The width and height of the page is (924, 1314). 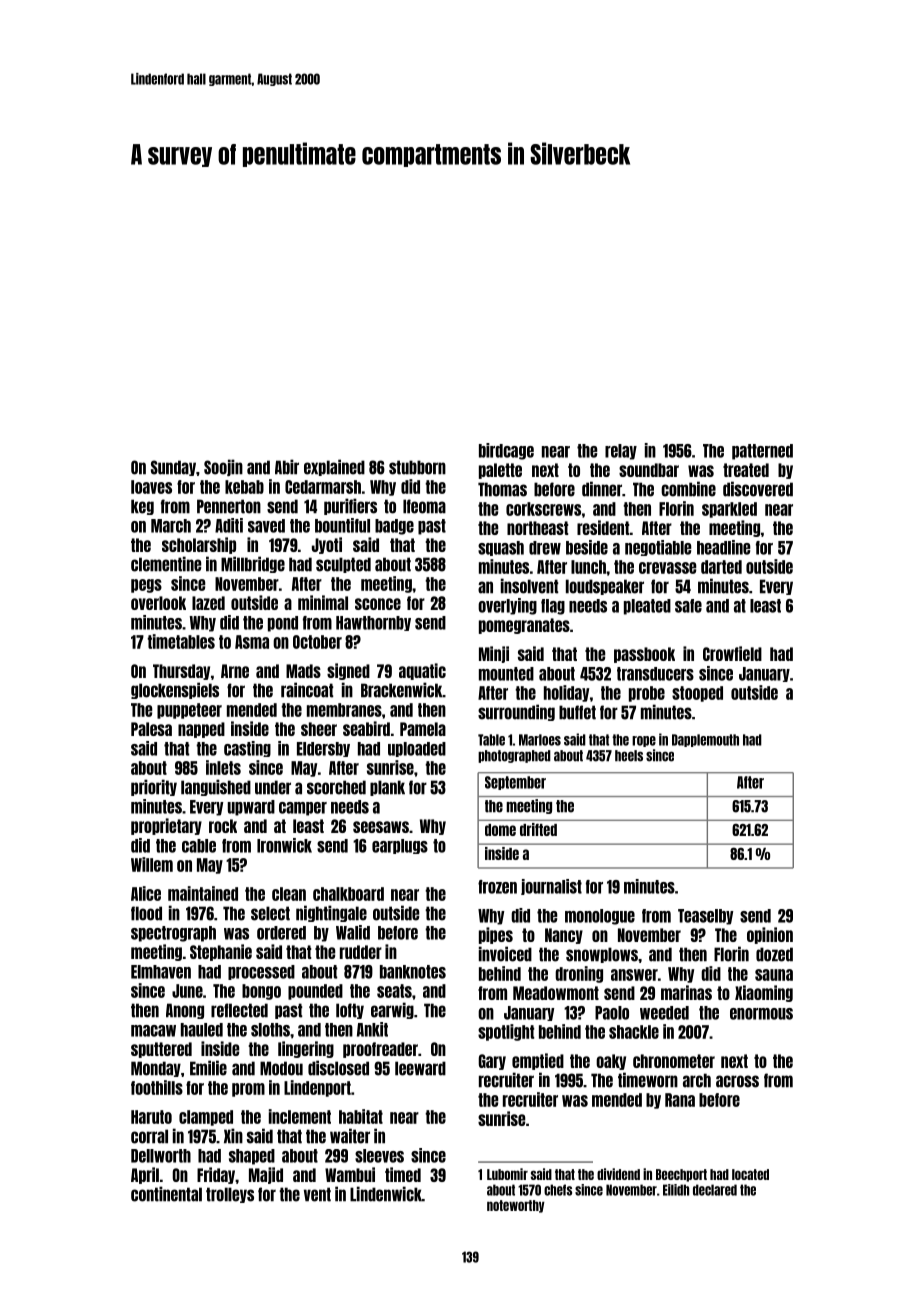 I want to click on puppeteer, so click(x=189, y=711).
